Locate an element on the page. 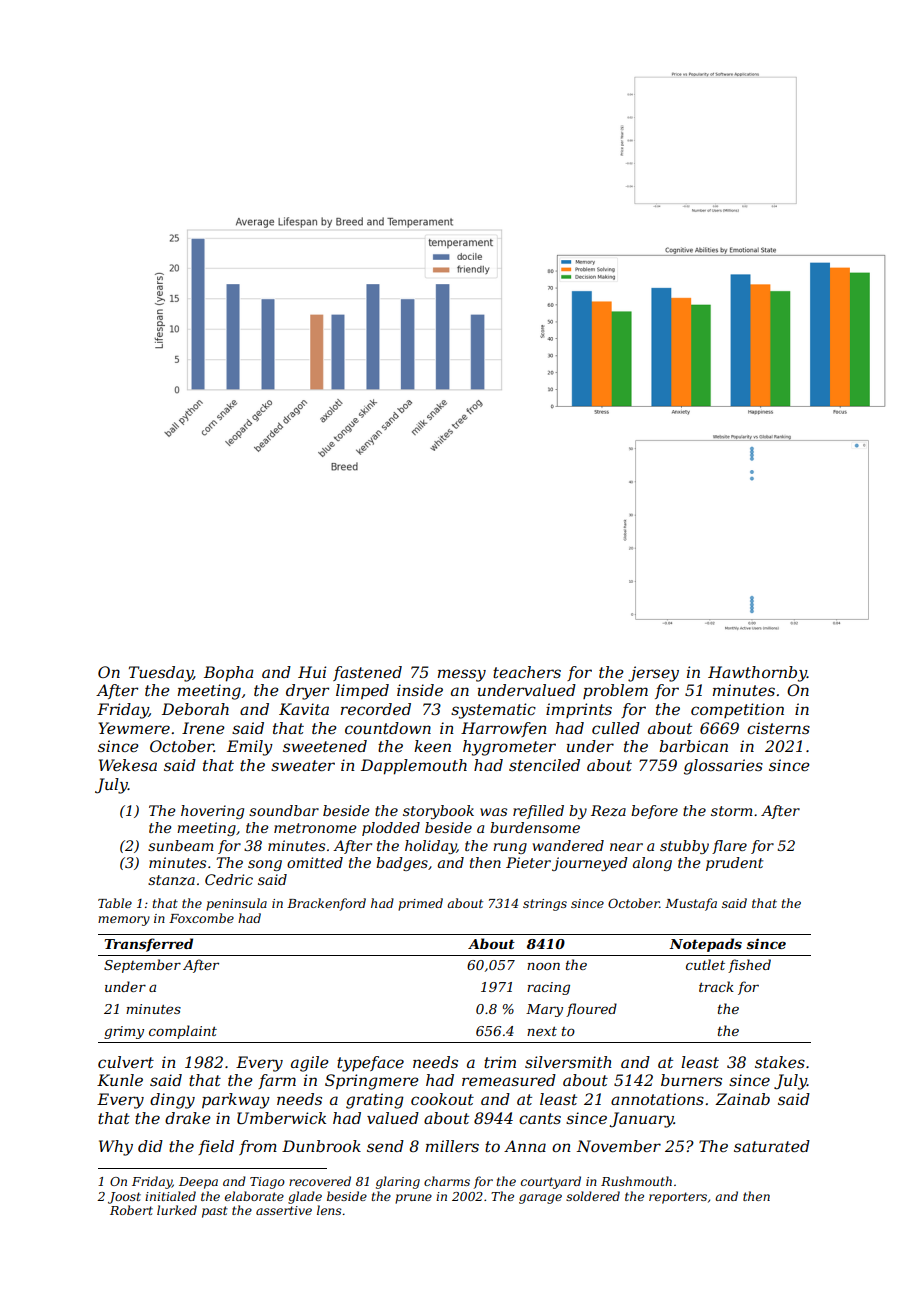  Bopha is located at coordinates (228, 674).
